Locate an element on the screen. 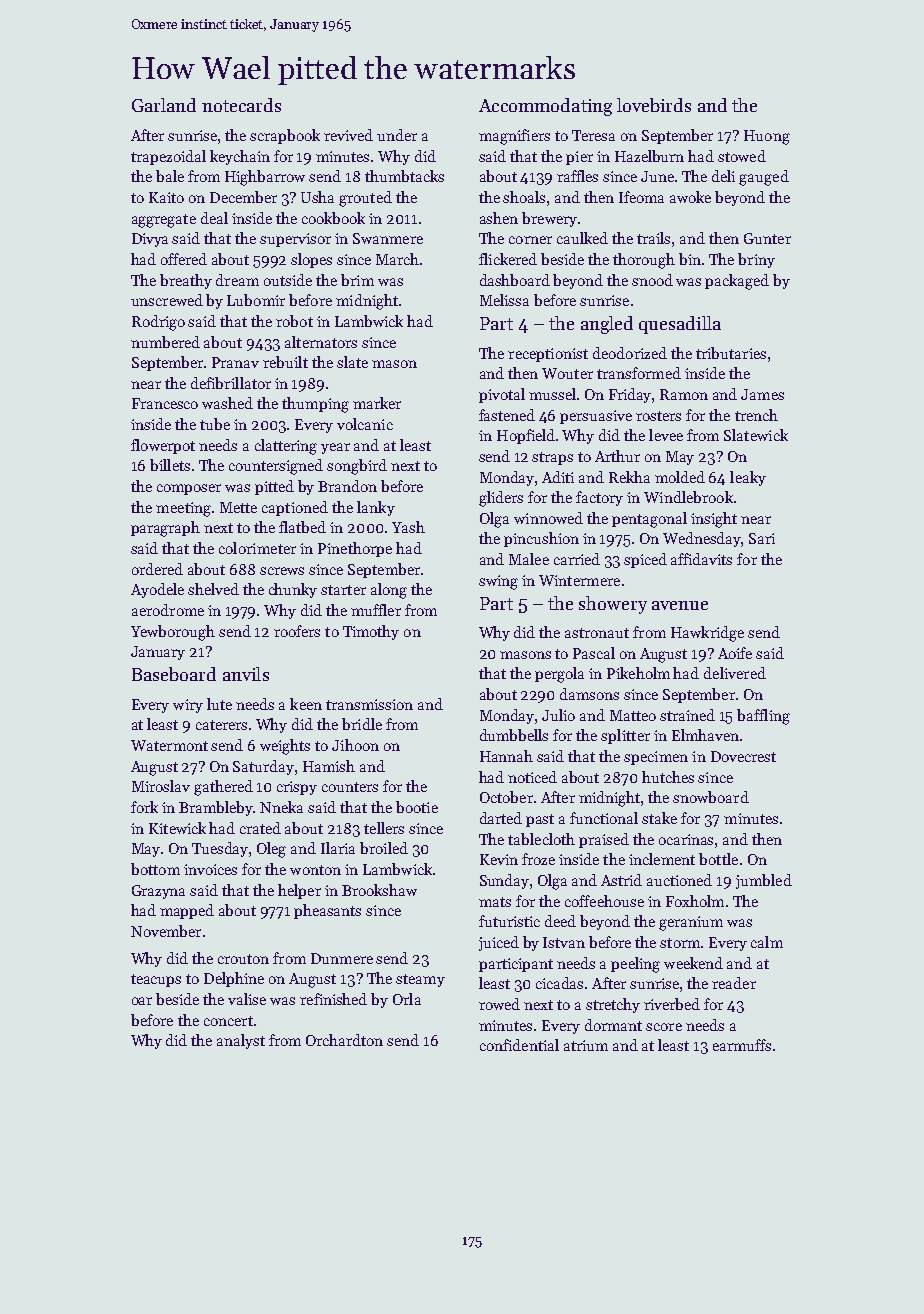  lovebirds is located at coordinates (654, 105).
